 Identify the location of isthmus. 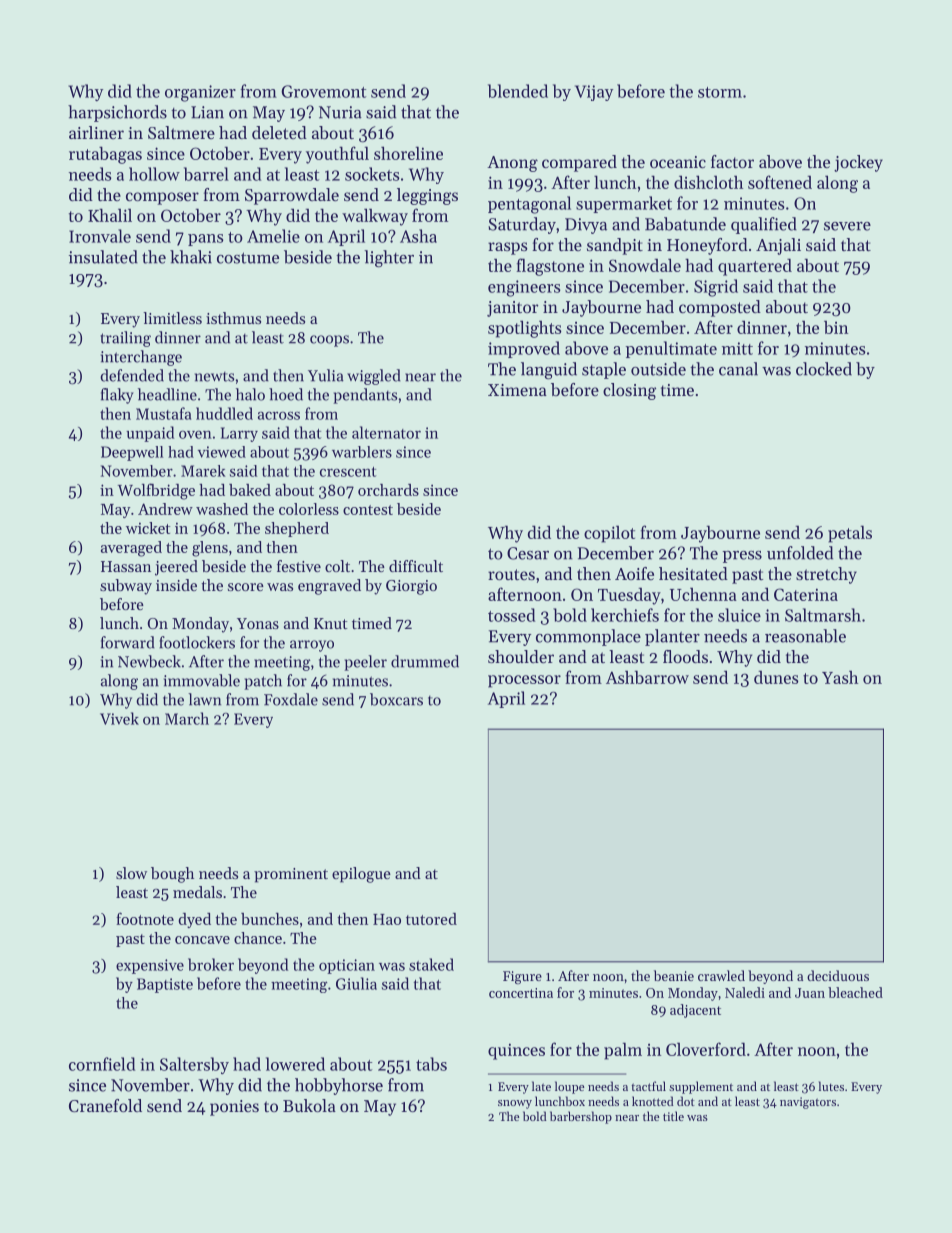
(233, 318).
